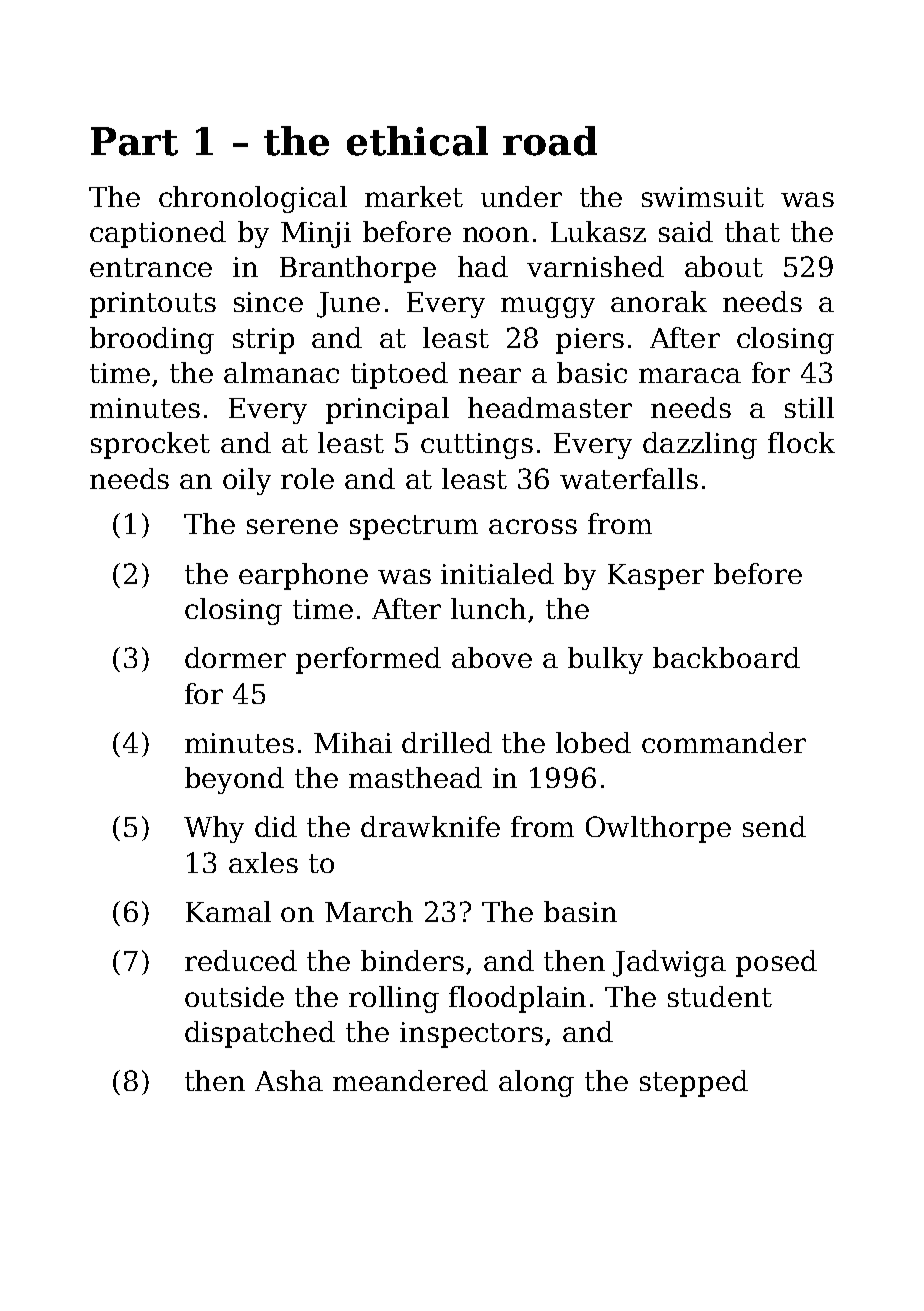 The image size is (924, 1311). I want to click on Asha, so click(289, 1080).
